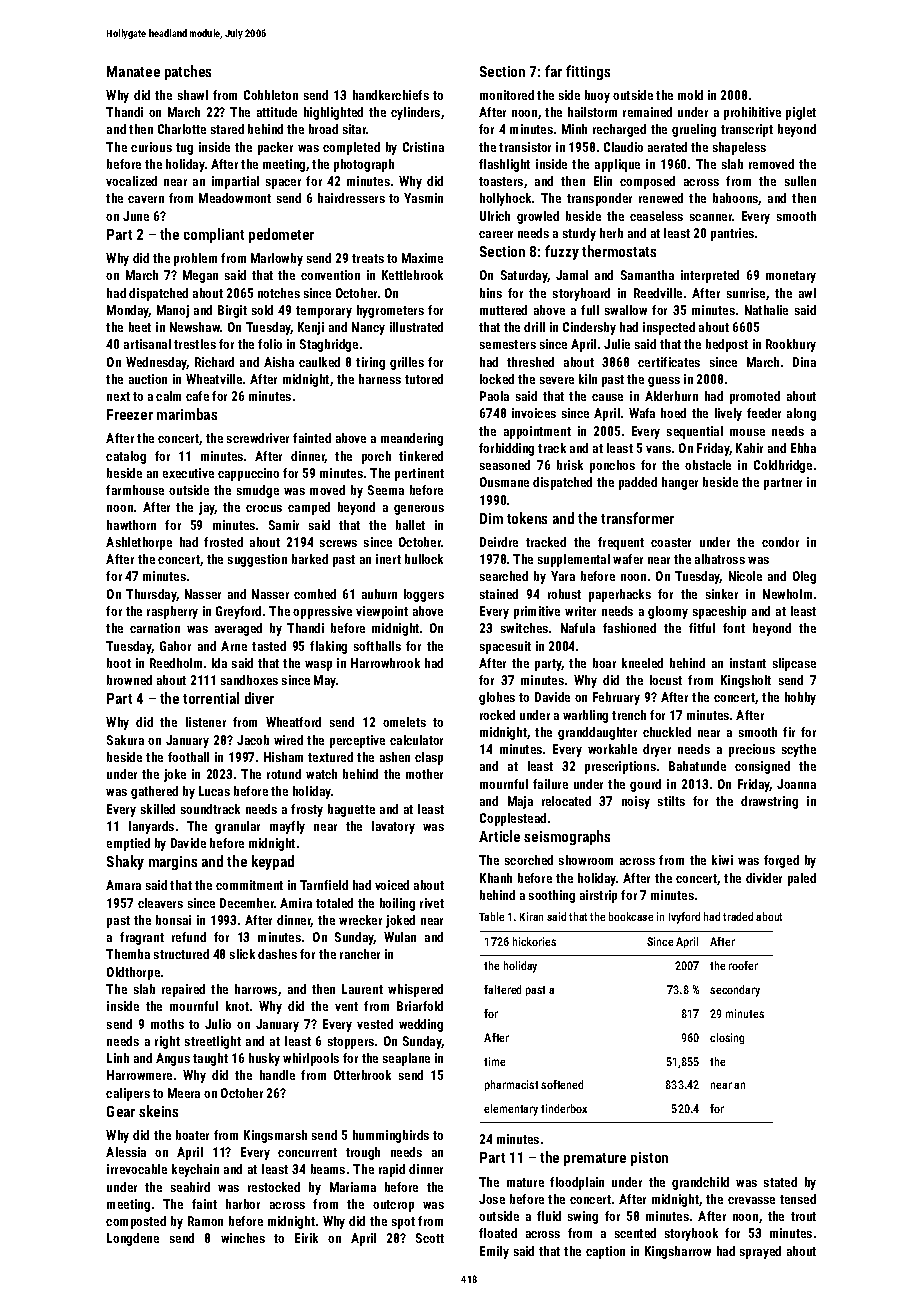  I want to click on Manatee, so click(133, 71).
